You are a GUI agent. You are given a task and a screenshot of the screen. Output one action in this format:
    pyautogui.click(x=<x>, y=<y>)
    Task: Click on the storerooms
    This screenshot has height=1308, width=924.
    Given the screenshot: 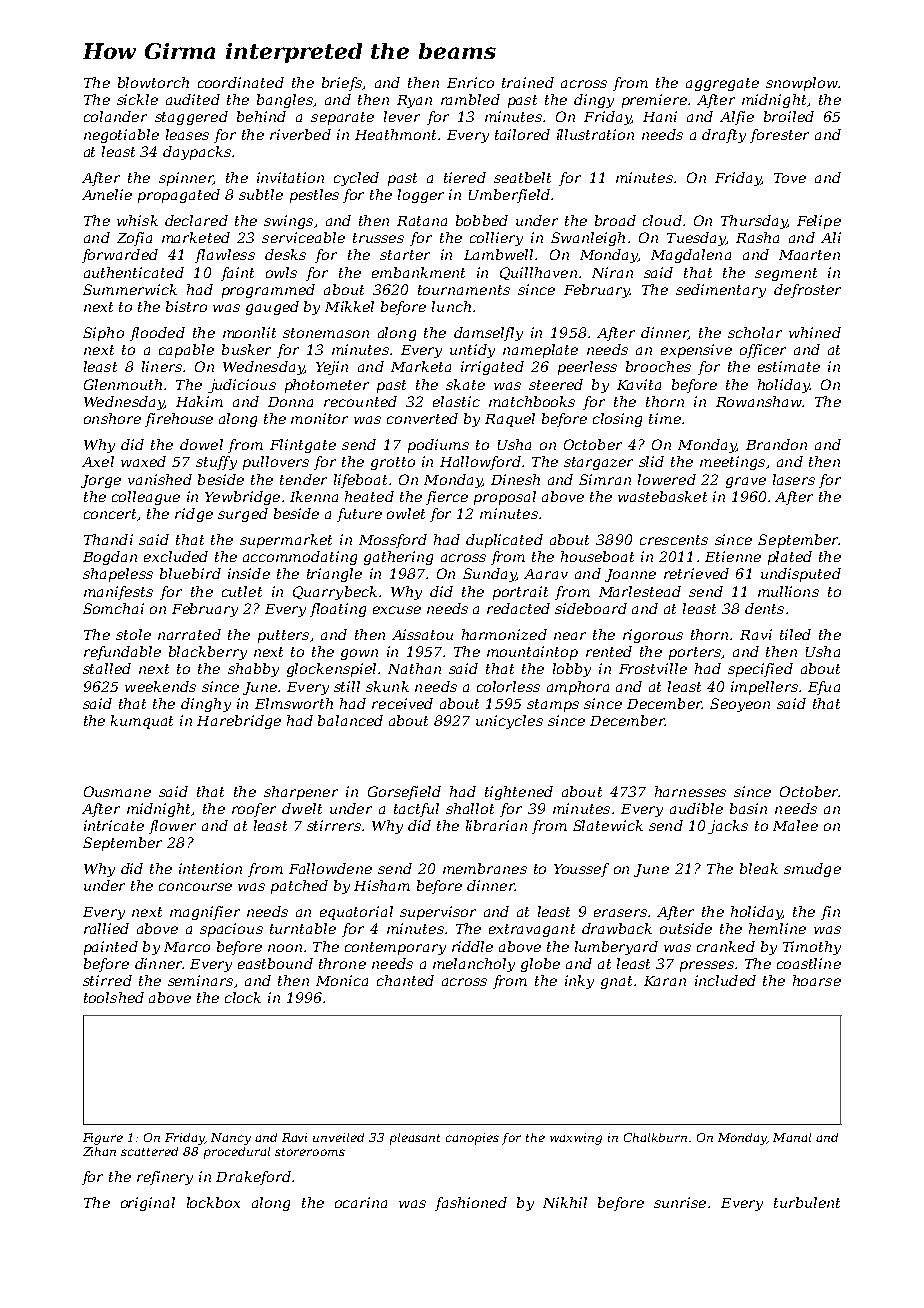 What is the action you would take?
    pyautogui.click(x=310, y=1152)
